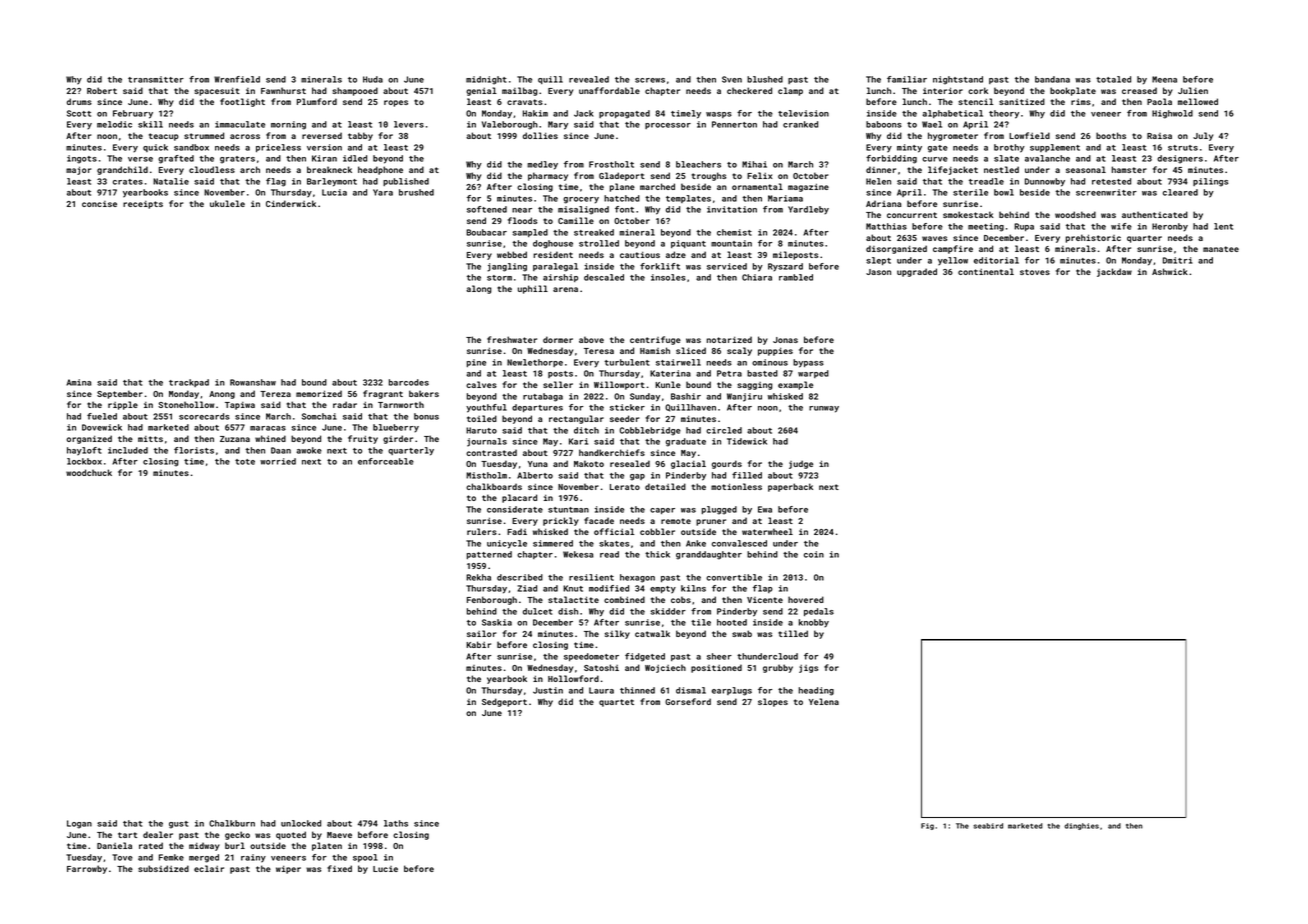 This document has width=1308, height=924. Describe the element at coordinates (79, 824) in the document. I see `Logan` at that location.
